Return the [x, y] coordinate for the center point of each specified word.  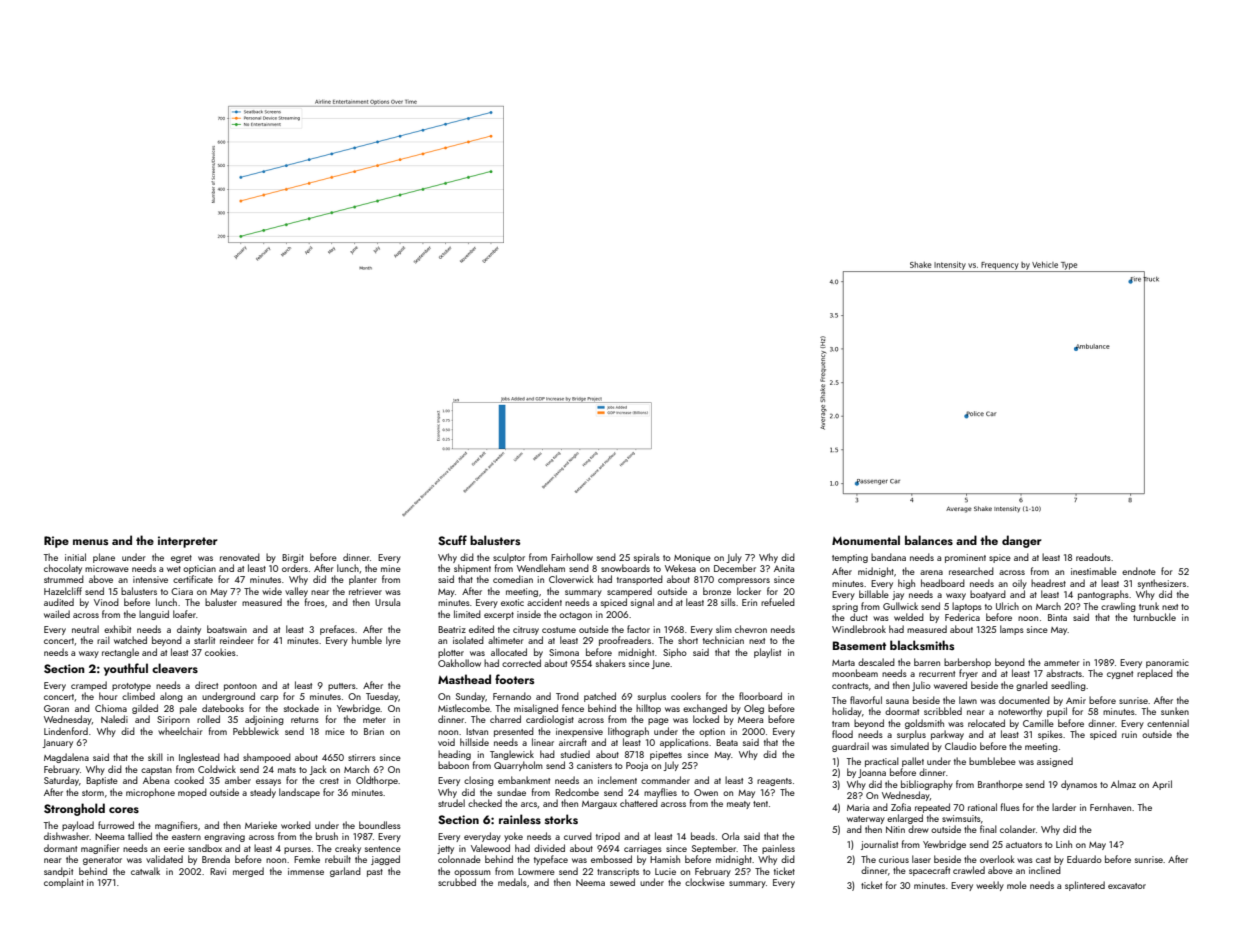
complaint [64, 883]
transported [640, 580]
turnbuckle [1154, 617]
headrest [1048, 583]
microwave [107, 568]
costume [559, 630]
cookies [220, 652]
